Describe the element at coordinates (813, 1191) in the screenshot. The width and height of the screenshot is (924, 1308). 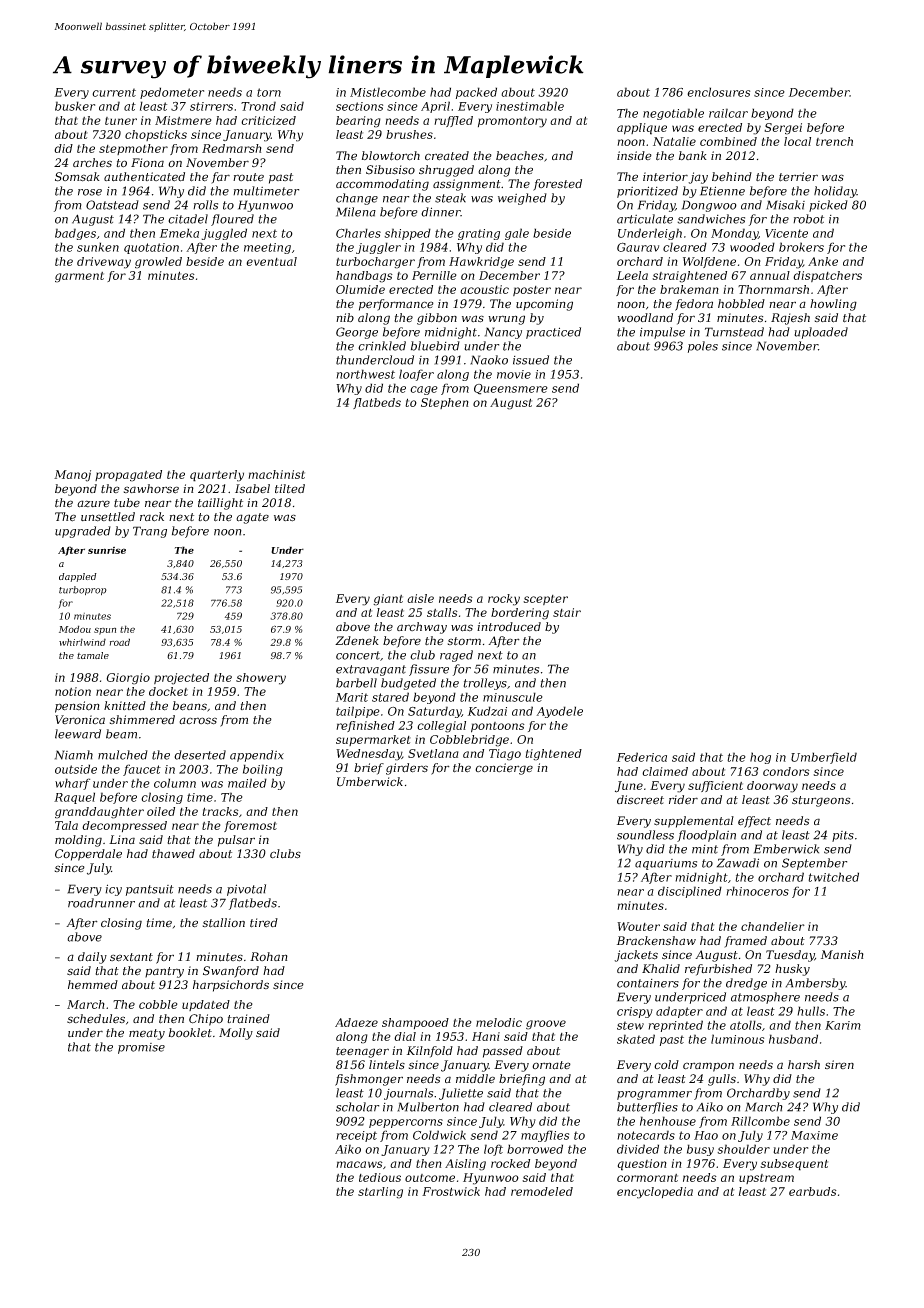
I see `earbuds` at that location.
